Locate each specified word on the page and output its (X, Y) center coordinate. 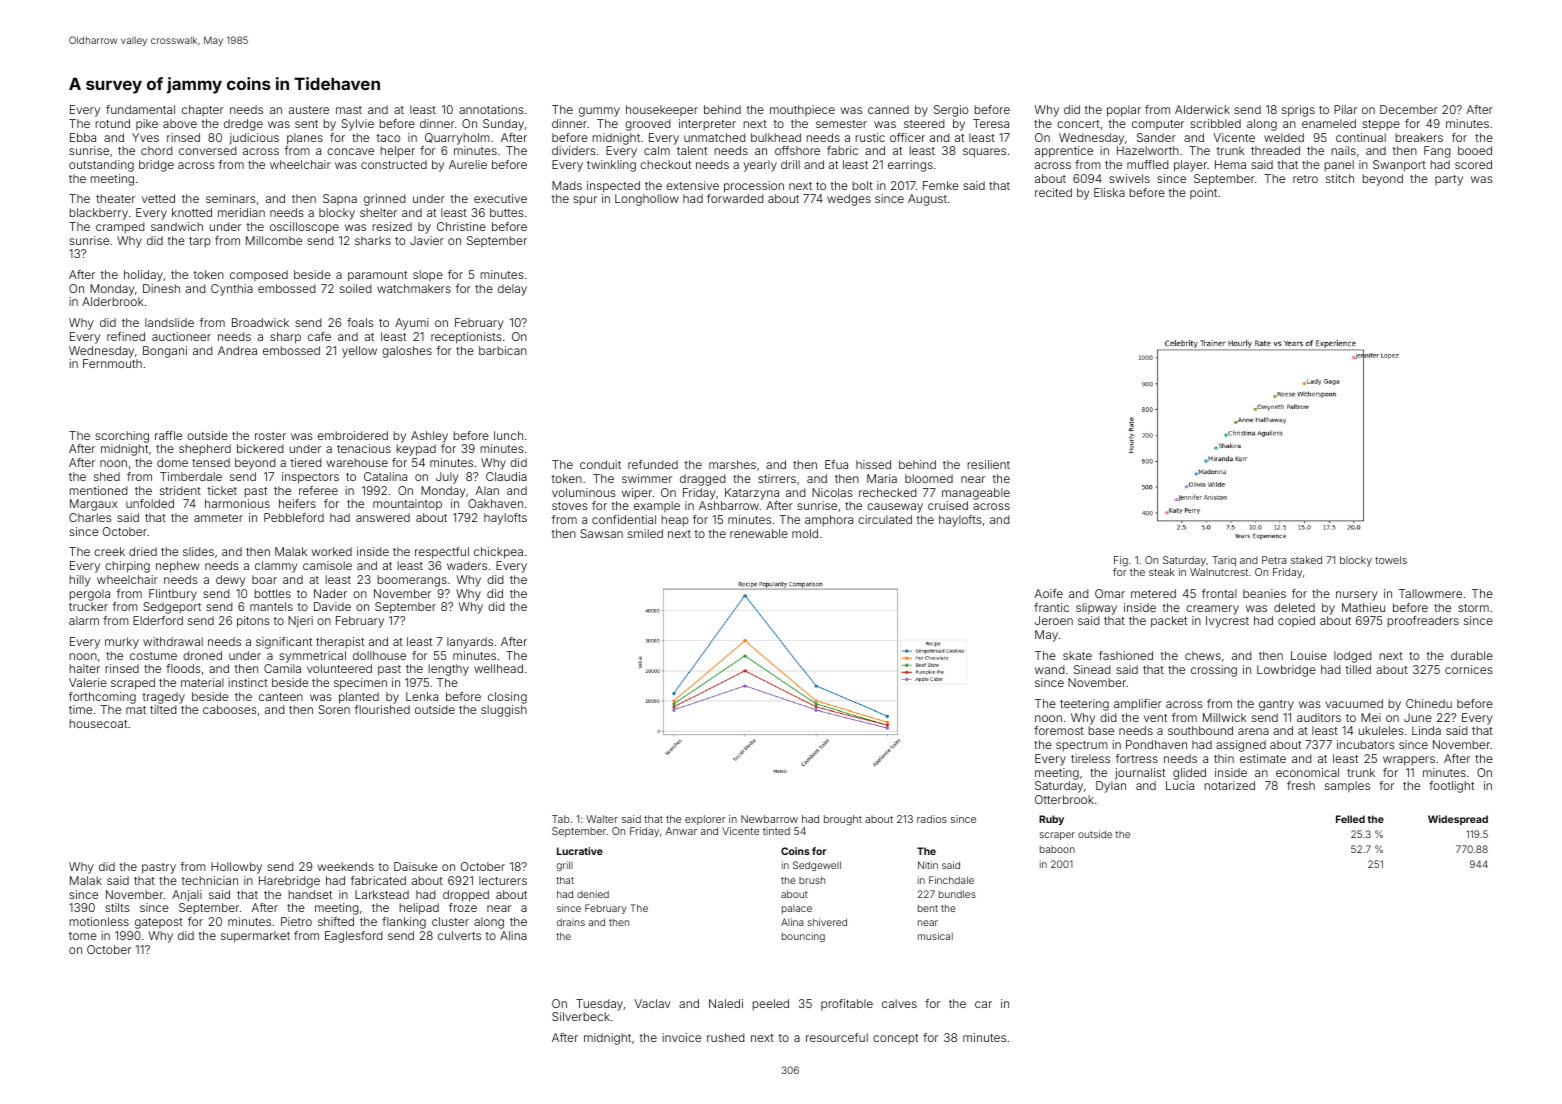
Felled (1350, 819)
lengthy (448, 670)
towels (1391, 560)
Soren (334, 709)
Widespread (1458, 820)
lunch (508, 435)
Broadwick (260, 322)
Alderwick (1202, 109)
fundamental (140, 109)
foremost (1059, 730)
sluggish (504, 711)
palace (797, 909)
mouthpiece (802, 110)
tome (83, 936)
